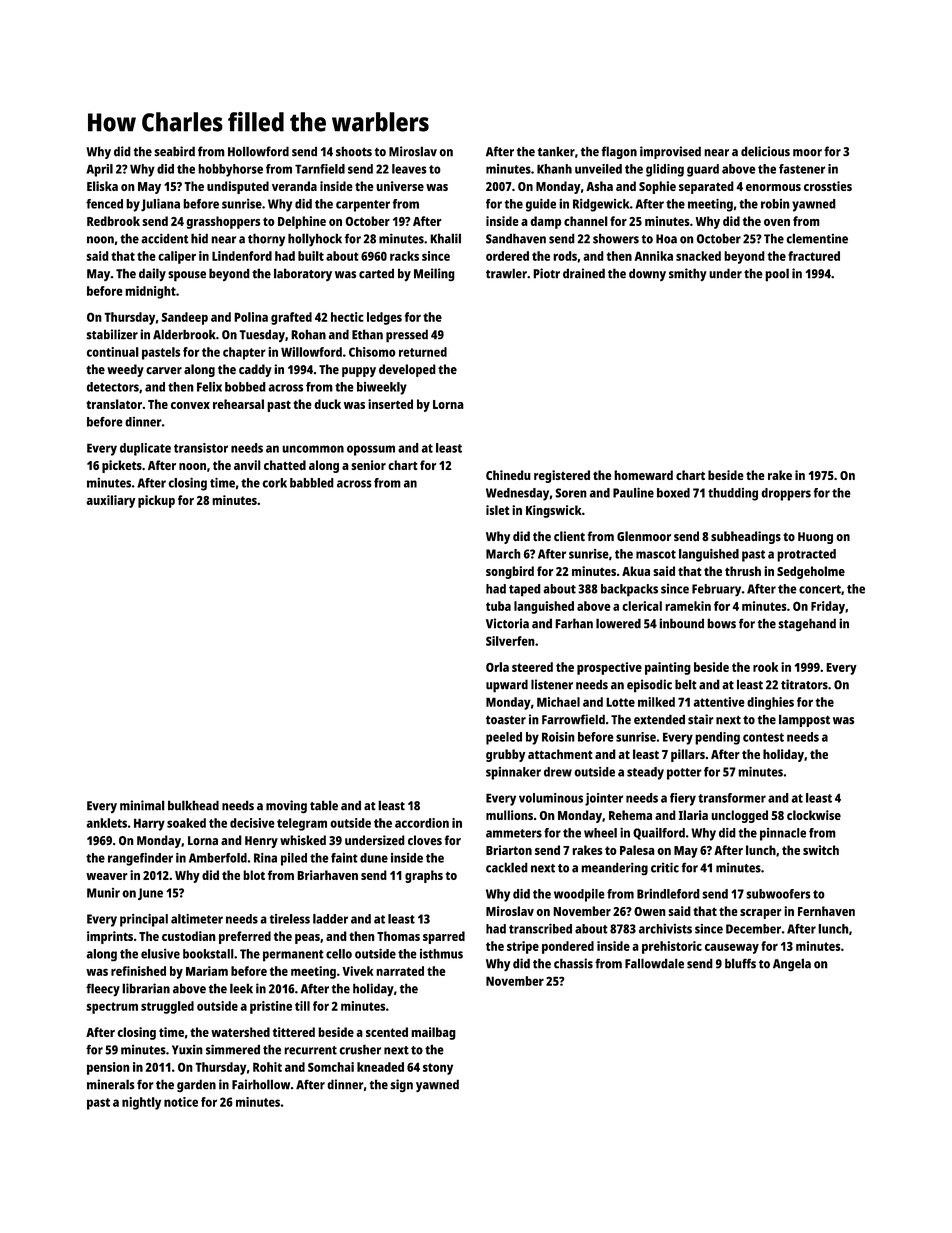 The height and width of the screenshot is (1233, 952). What do you see at coordinates (507, 623) in the screenshot?
I see `Victoria` at bounding box center [507, 623].
